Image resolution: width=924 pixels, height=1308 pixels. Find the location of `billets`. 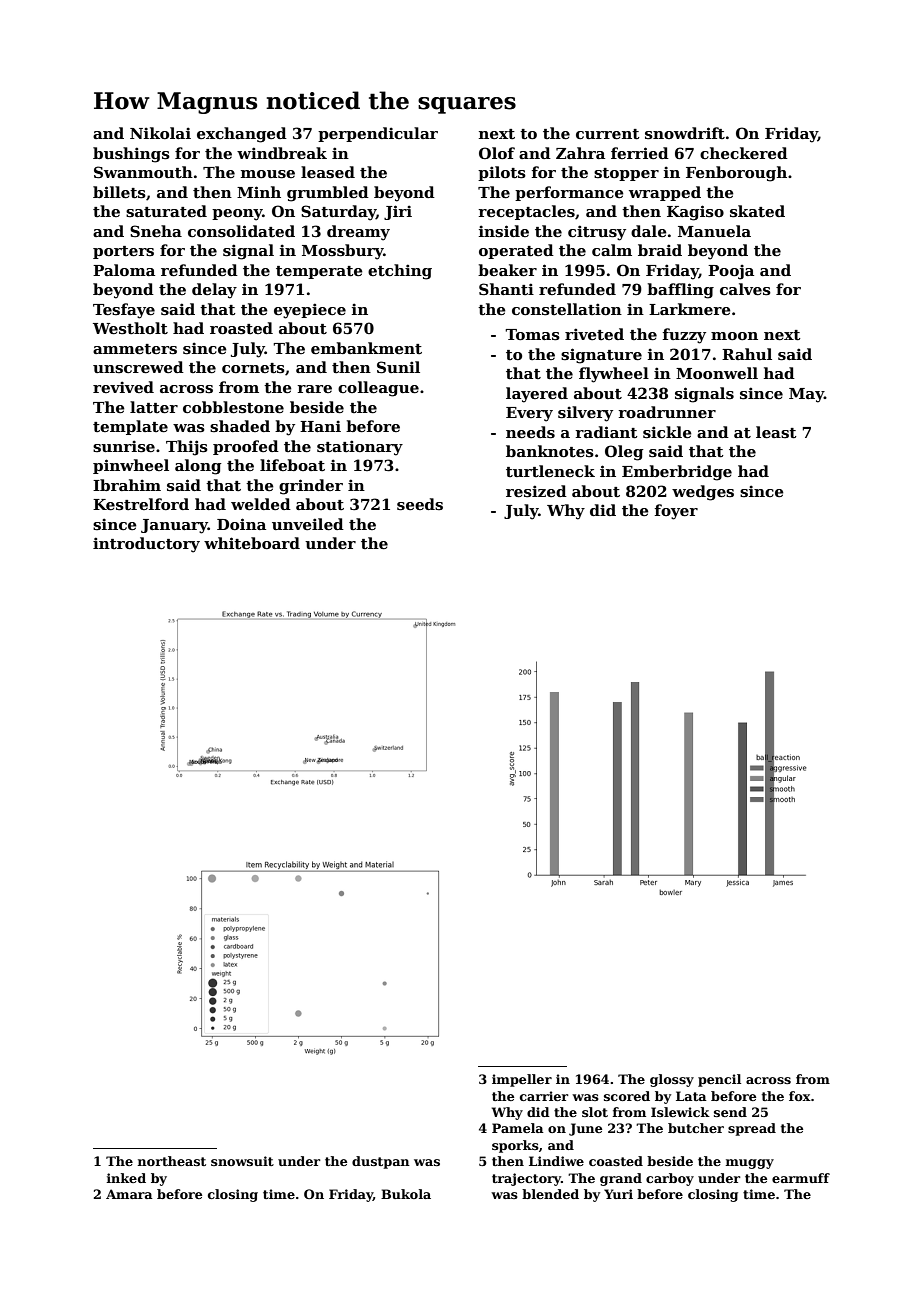

billets is located at coordinates (119, 192).
